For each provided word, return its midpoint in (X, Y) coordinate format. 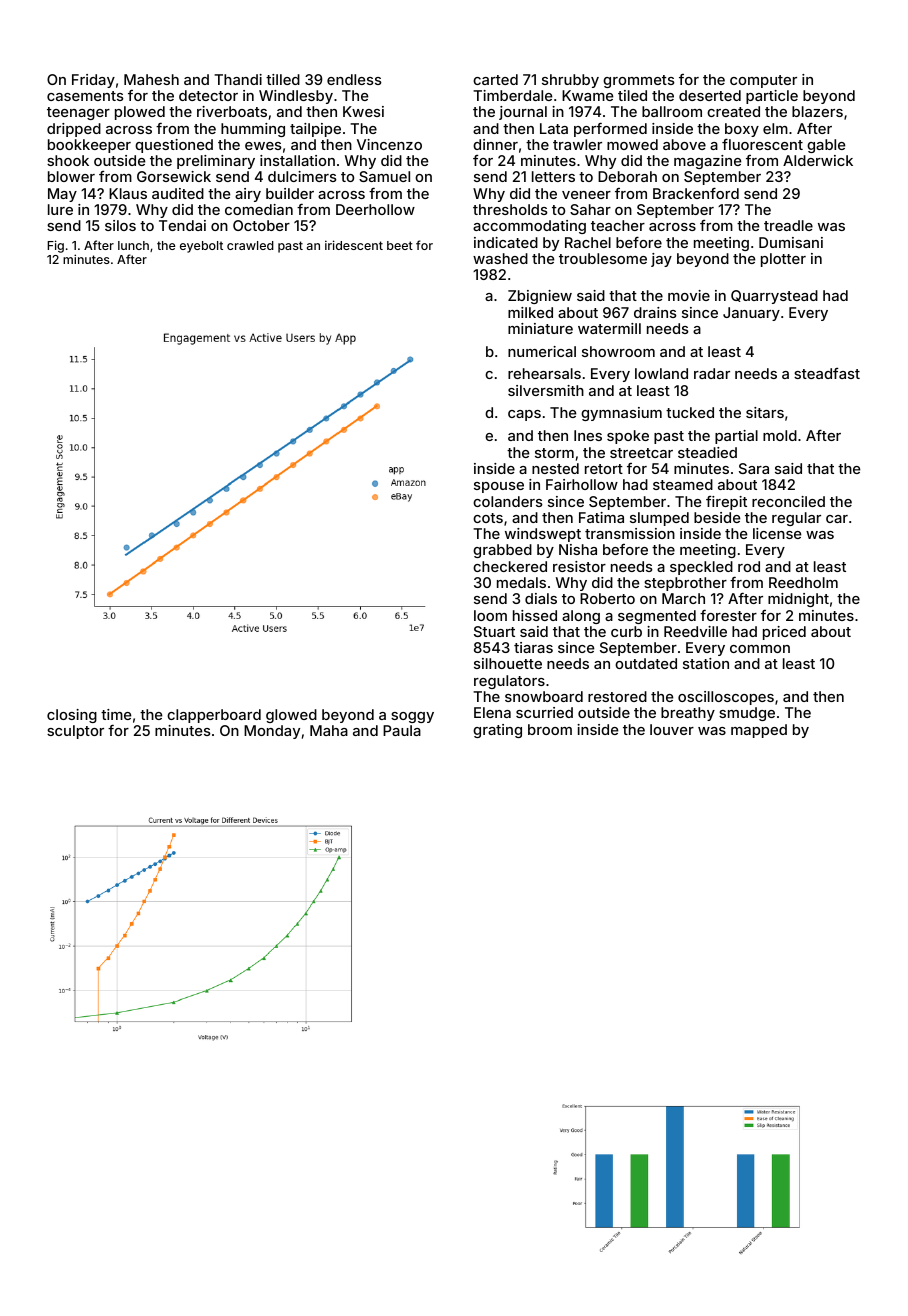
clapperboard (214, 716)
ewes (263, 146)
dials (541, 598)
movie (689, 295)
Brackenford (696, 193)
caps (524, 415)
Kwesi (363, 111)
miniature (540, 328)
